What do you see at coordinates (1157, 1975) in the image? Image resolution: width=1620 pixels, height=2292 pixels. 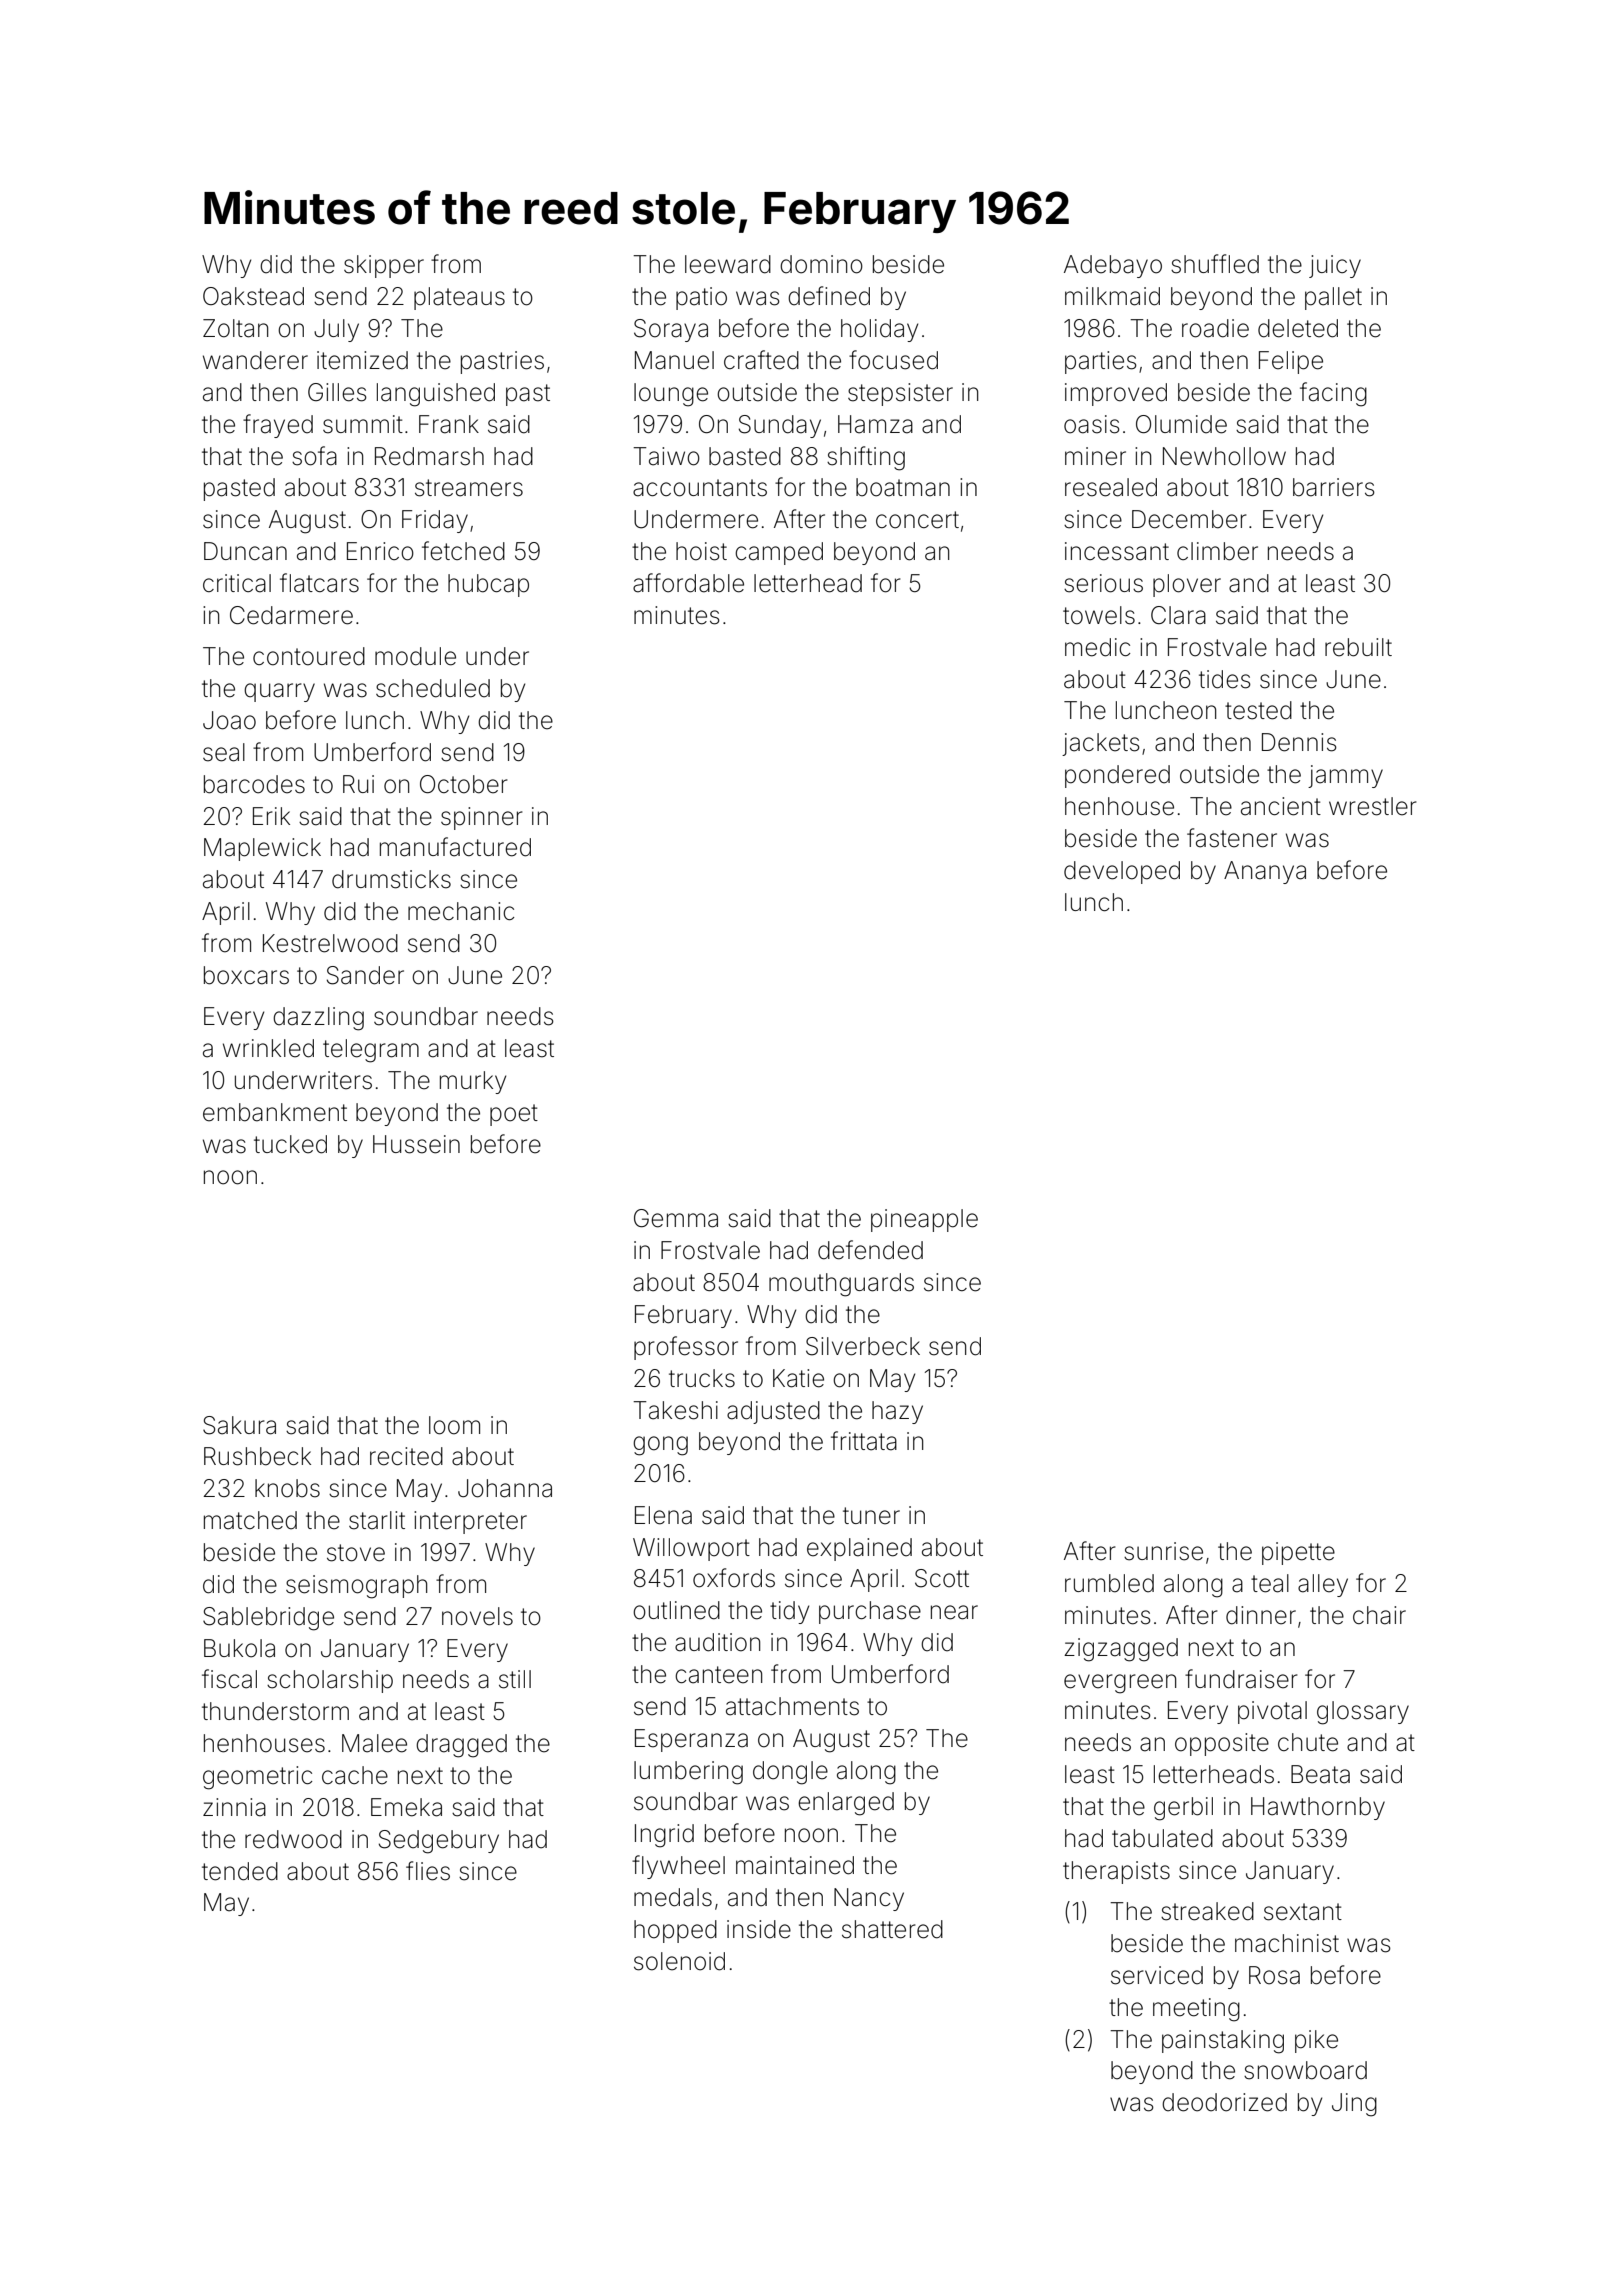 I see `serviced` at bounding box center [1157, 1975].
